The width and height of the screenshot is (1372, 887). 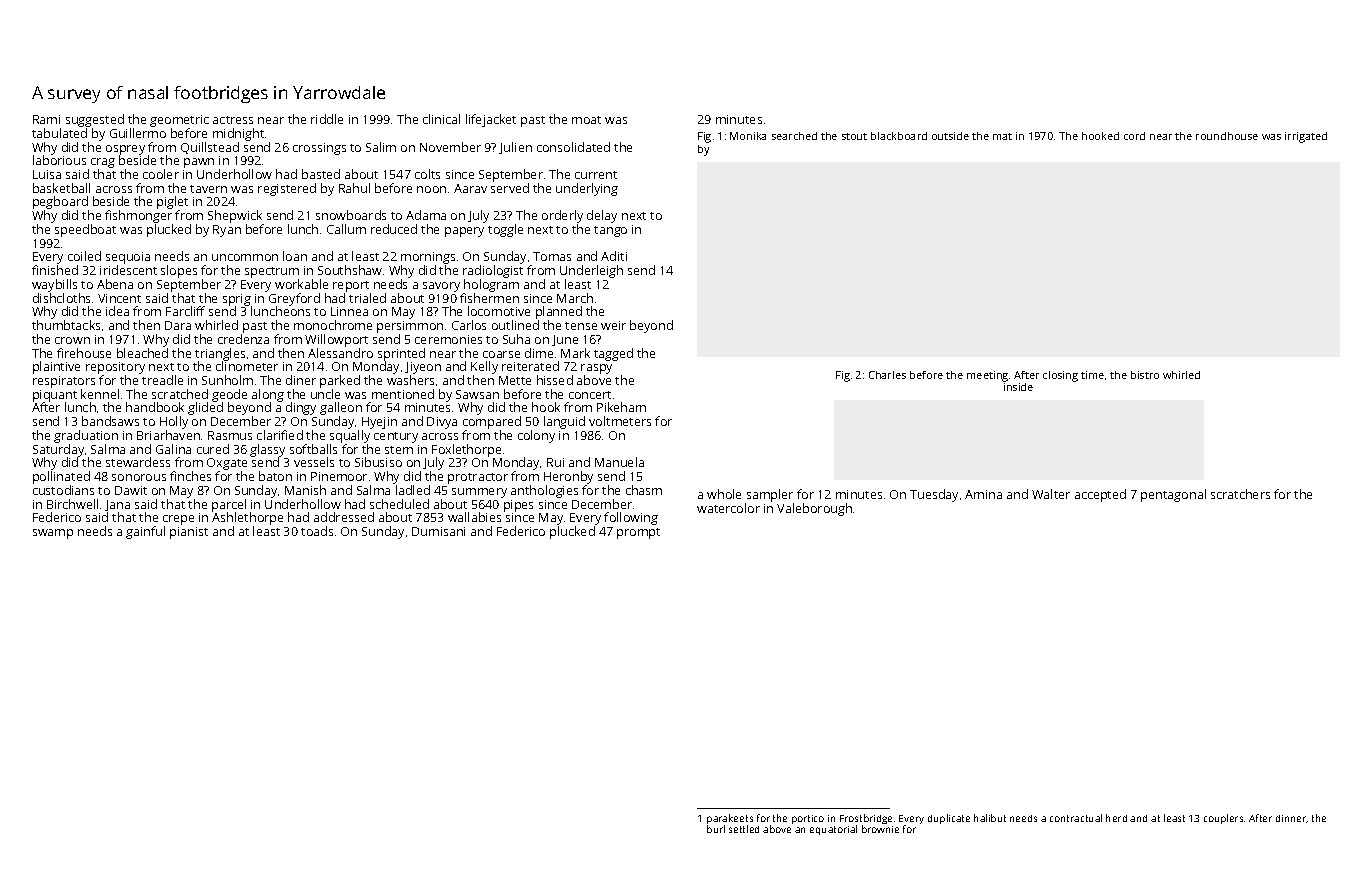 I want to click on contractual, so click(x=1076, y=818).
